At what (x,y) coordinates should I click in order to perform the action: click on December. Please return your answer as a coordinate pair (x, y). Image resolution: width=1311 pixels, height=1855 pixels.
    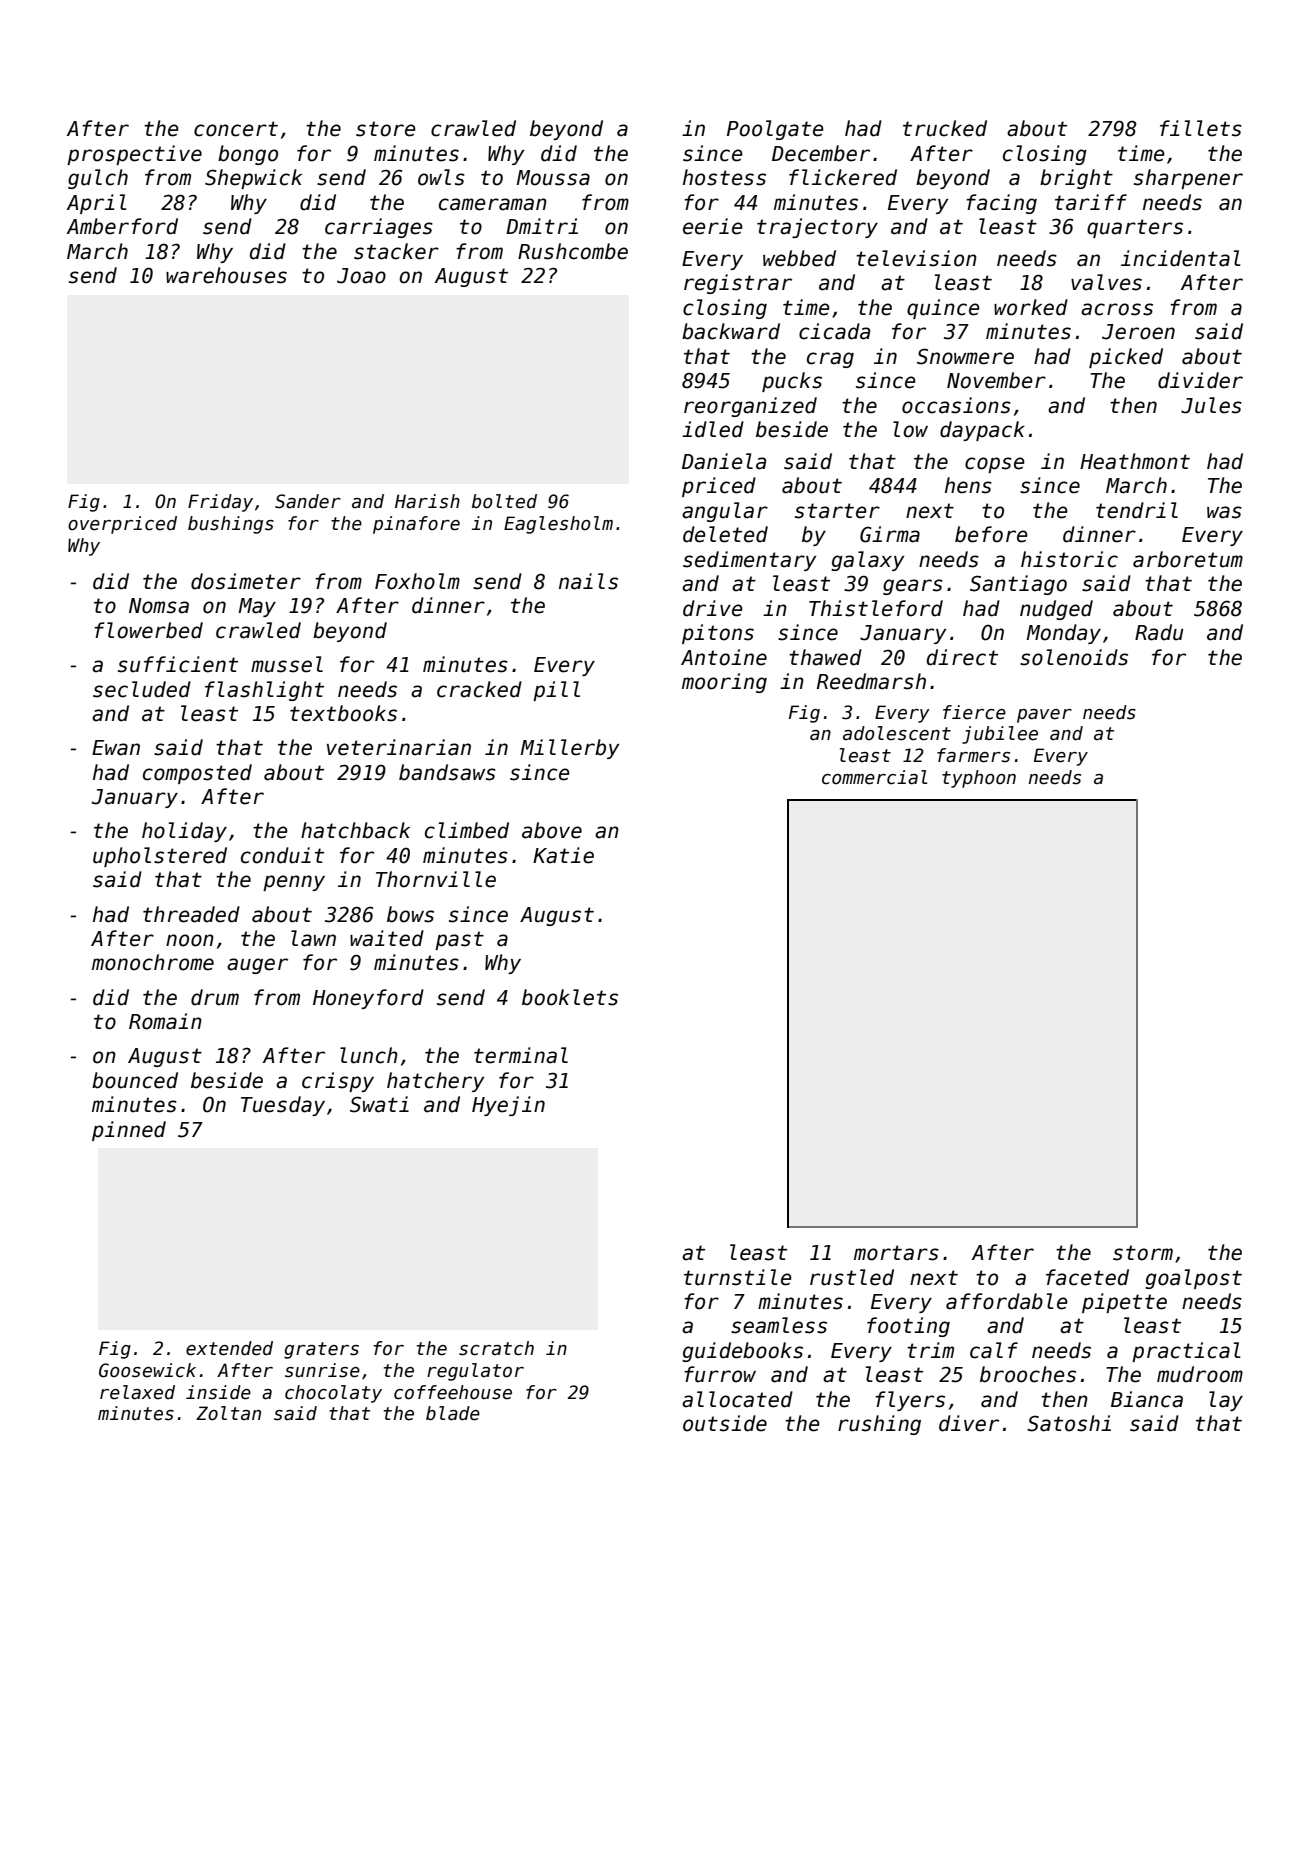
    Looking at the image, I should click on (821, 153).
